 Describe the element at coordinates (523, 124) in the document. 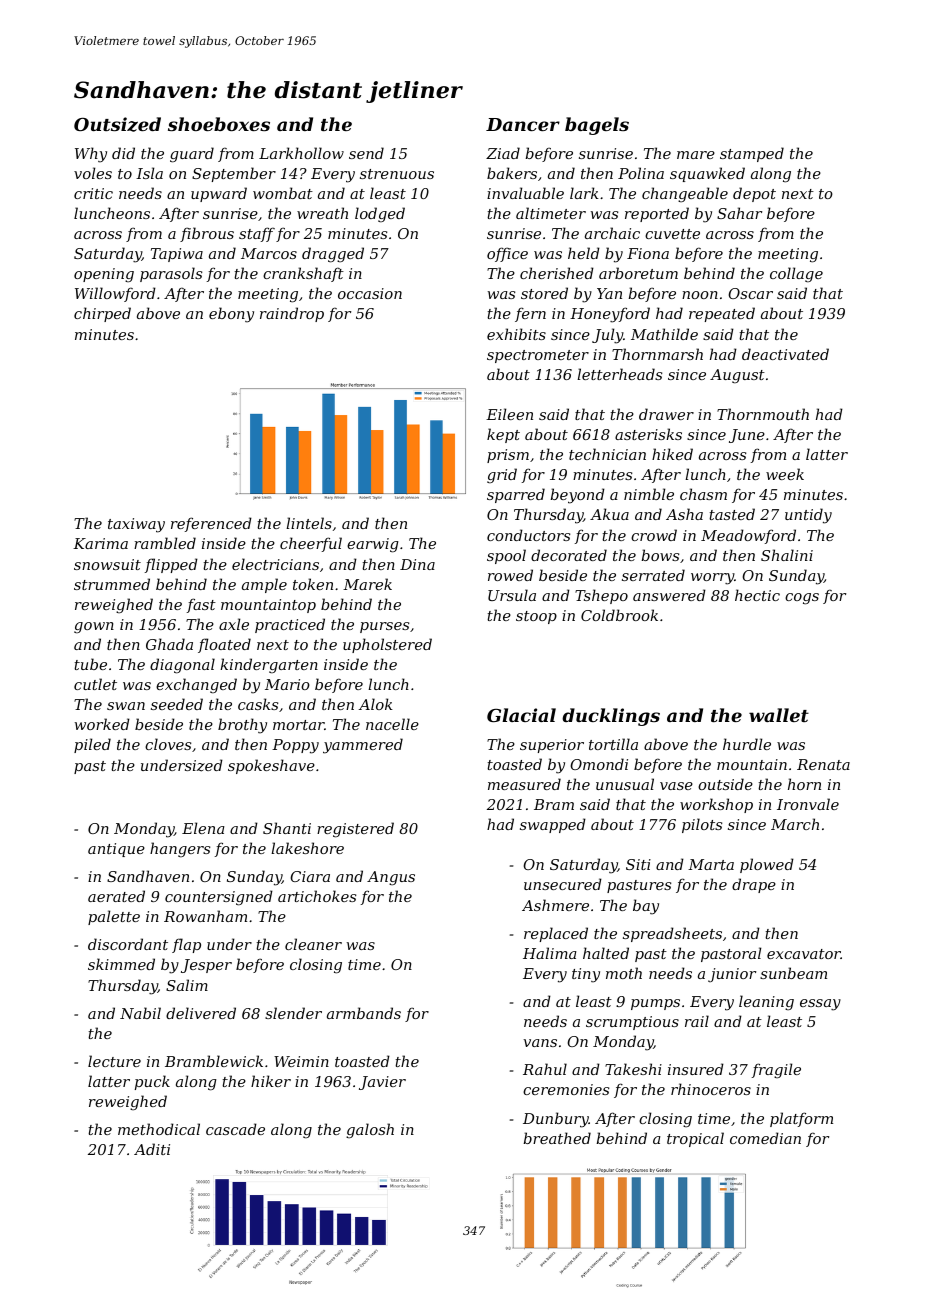

I see `Dancer` at that location.
